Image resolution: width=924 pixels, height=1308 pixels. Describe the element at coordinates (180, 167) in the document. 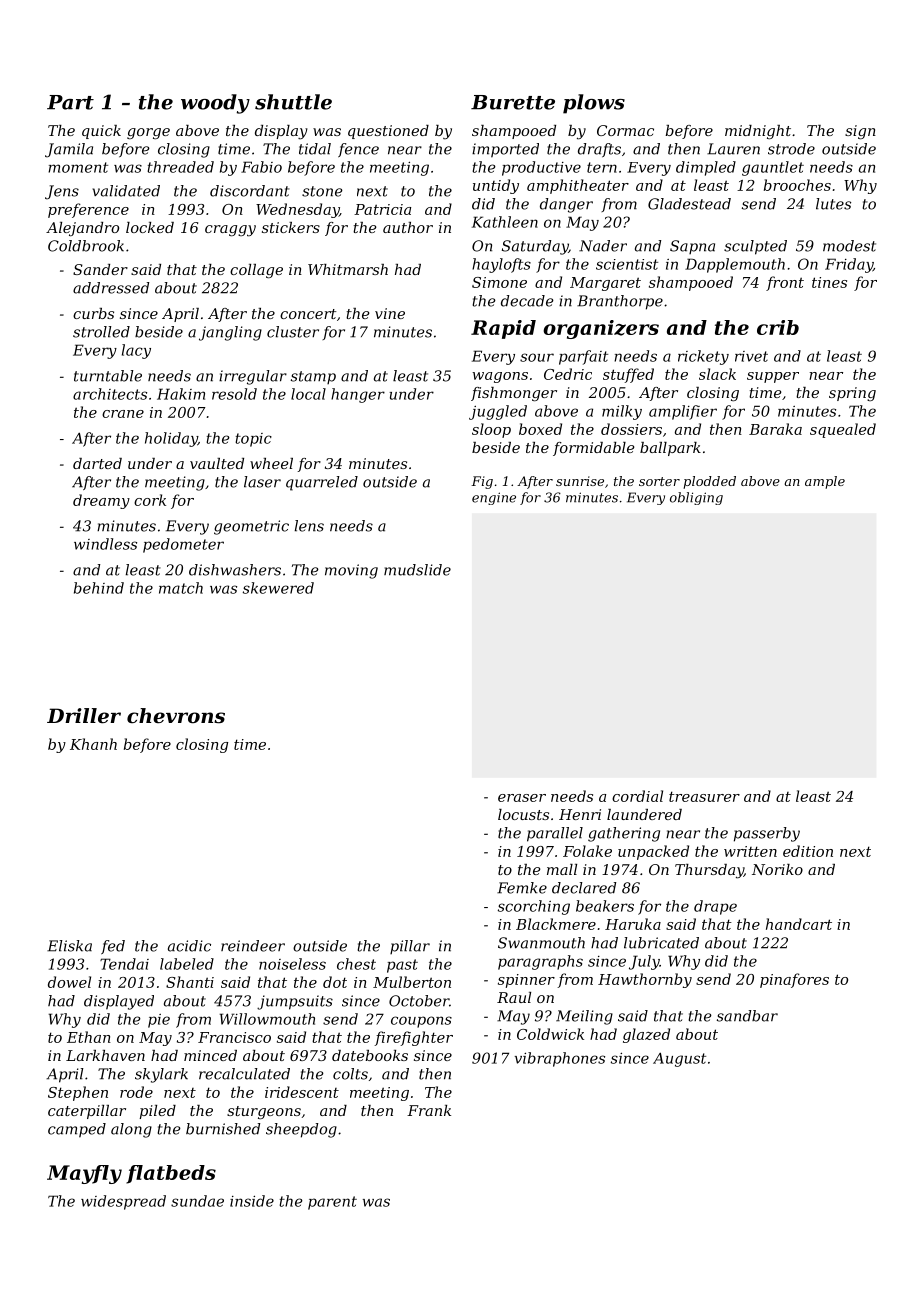

I see `threaded` at that location.
